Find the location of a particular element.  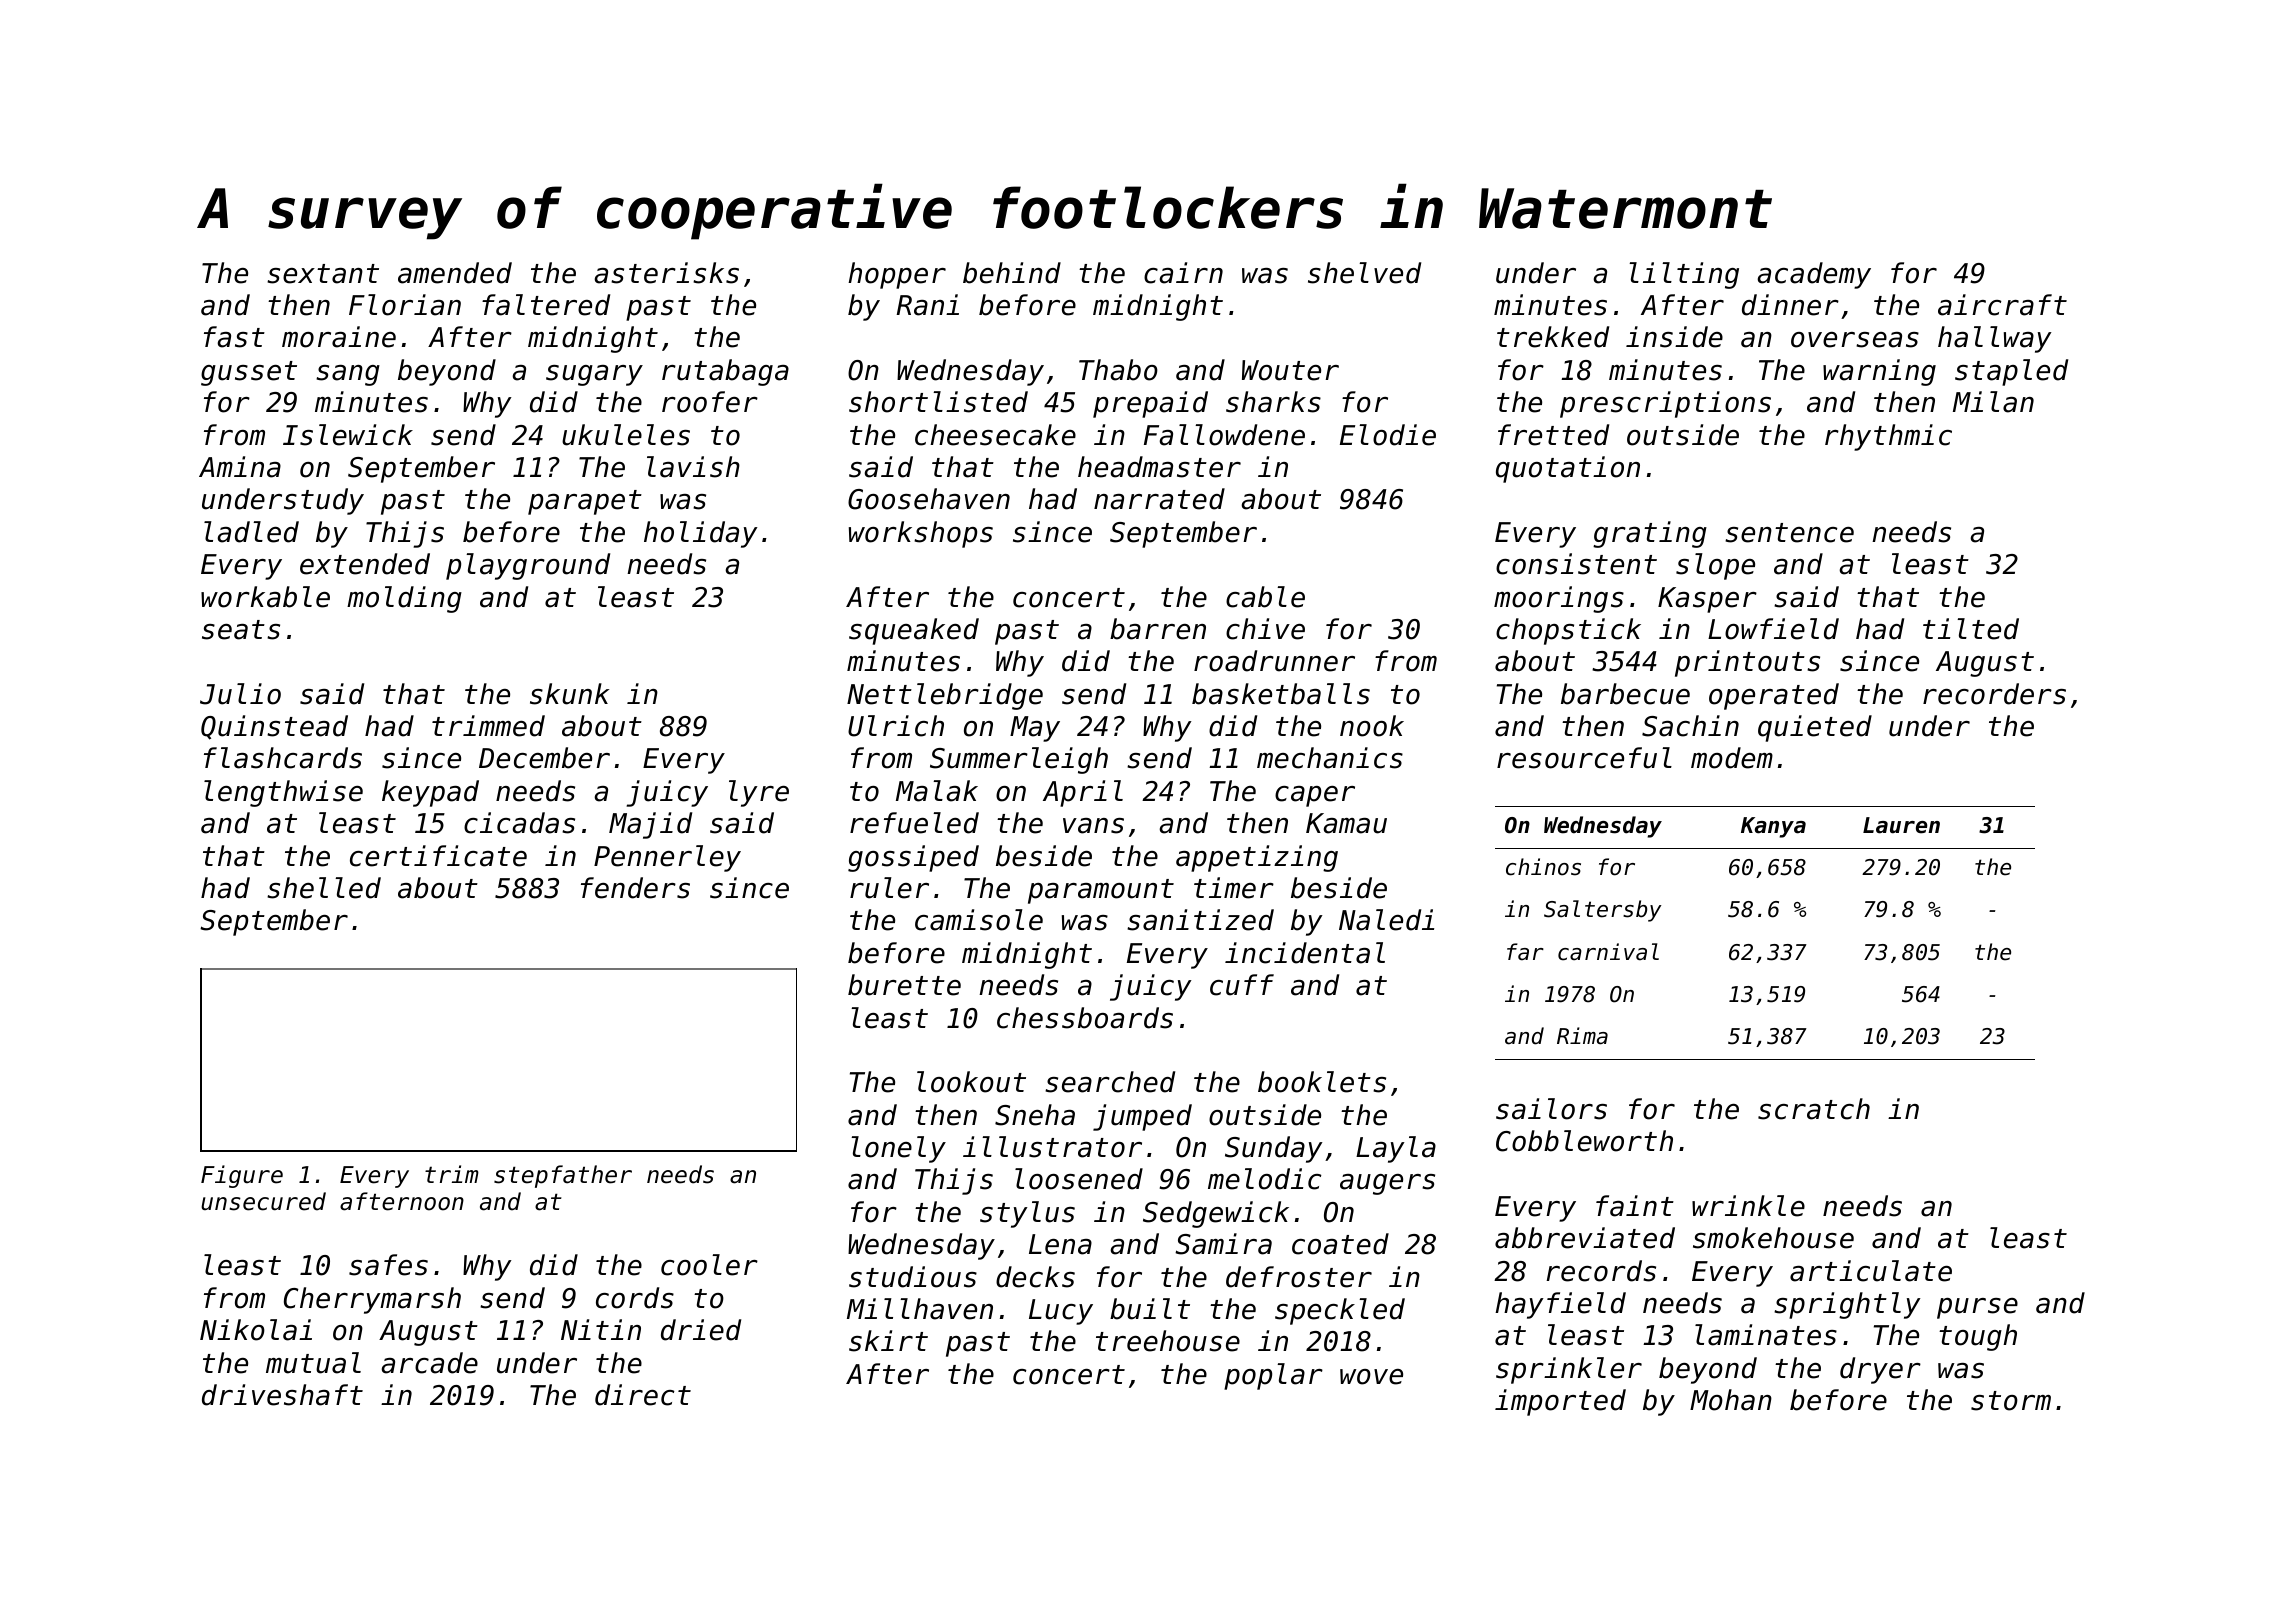

imported is located at coordinates (1560, 1402).
